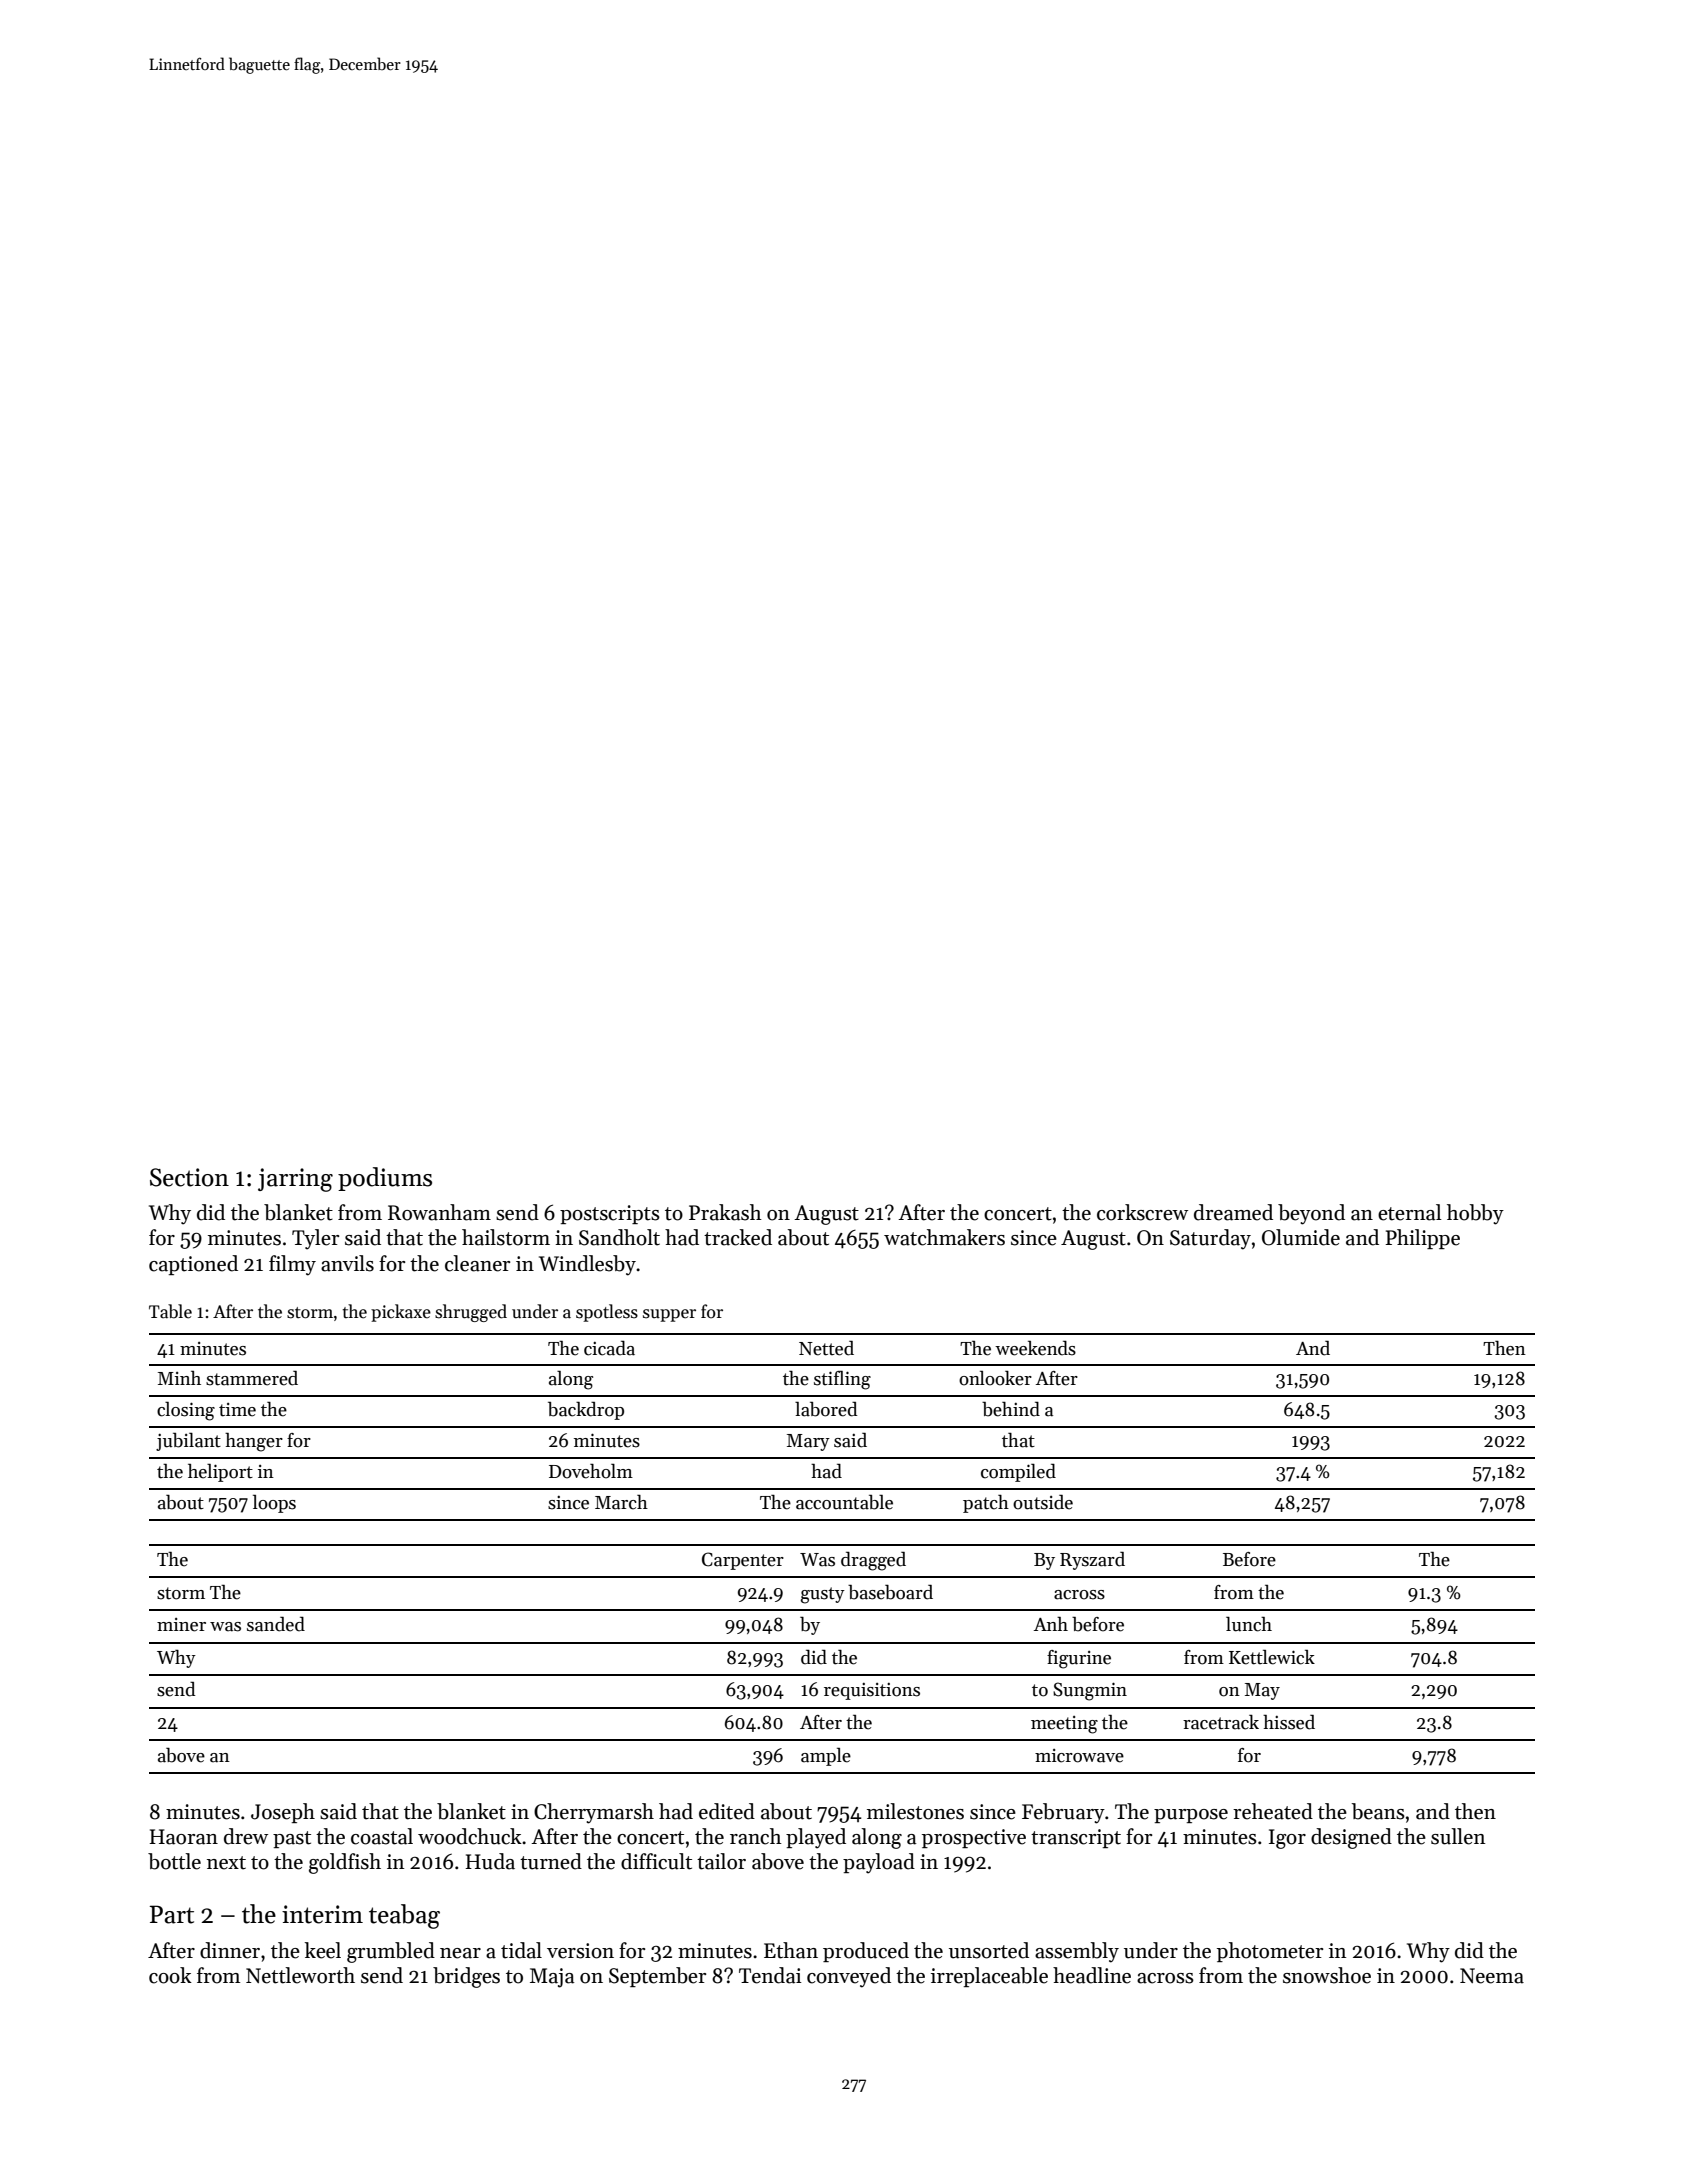  I want to click on sanded, so click(276, 1624).
